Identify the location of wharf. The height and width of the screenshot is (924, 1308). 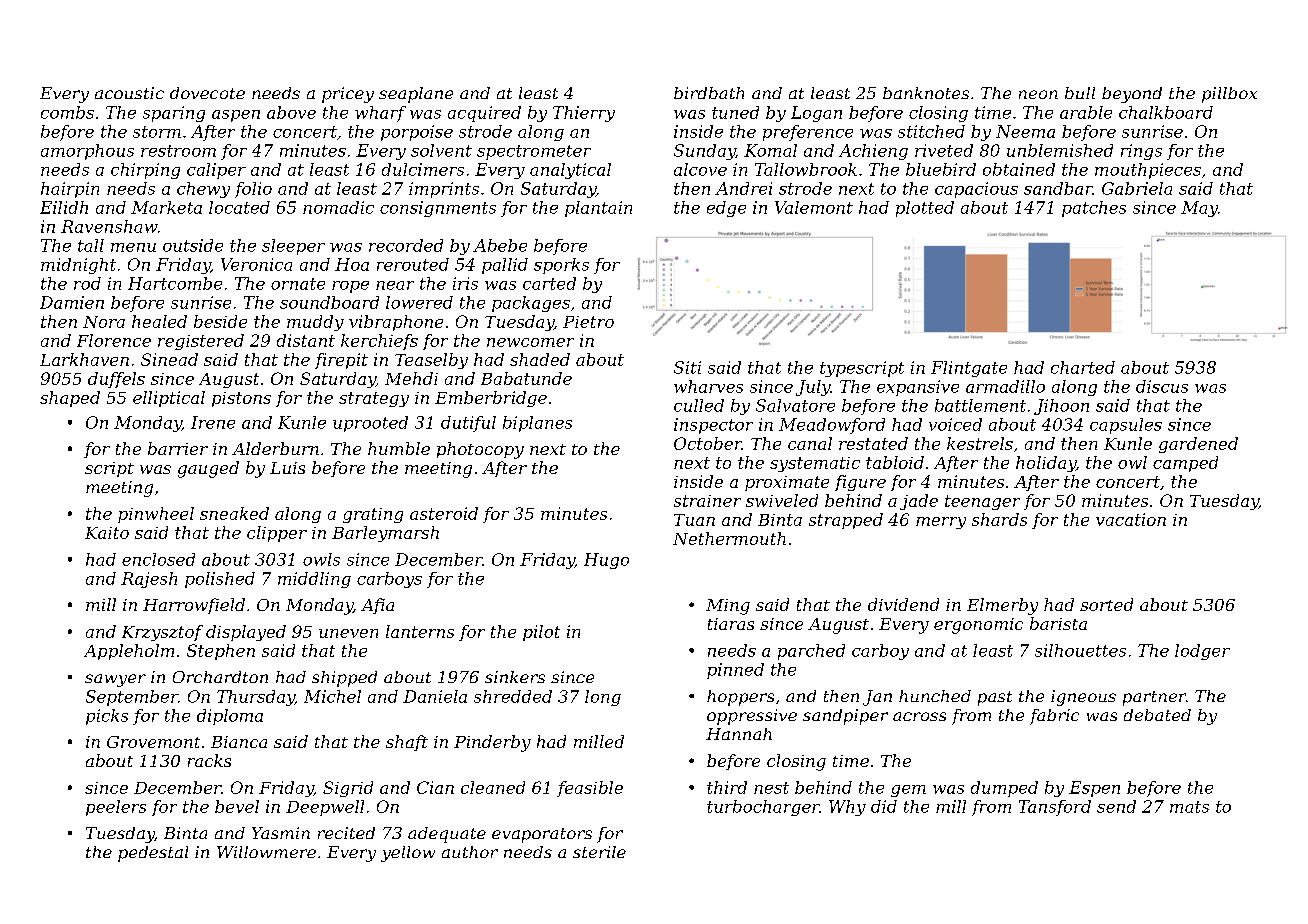
(380, 114).
